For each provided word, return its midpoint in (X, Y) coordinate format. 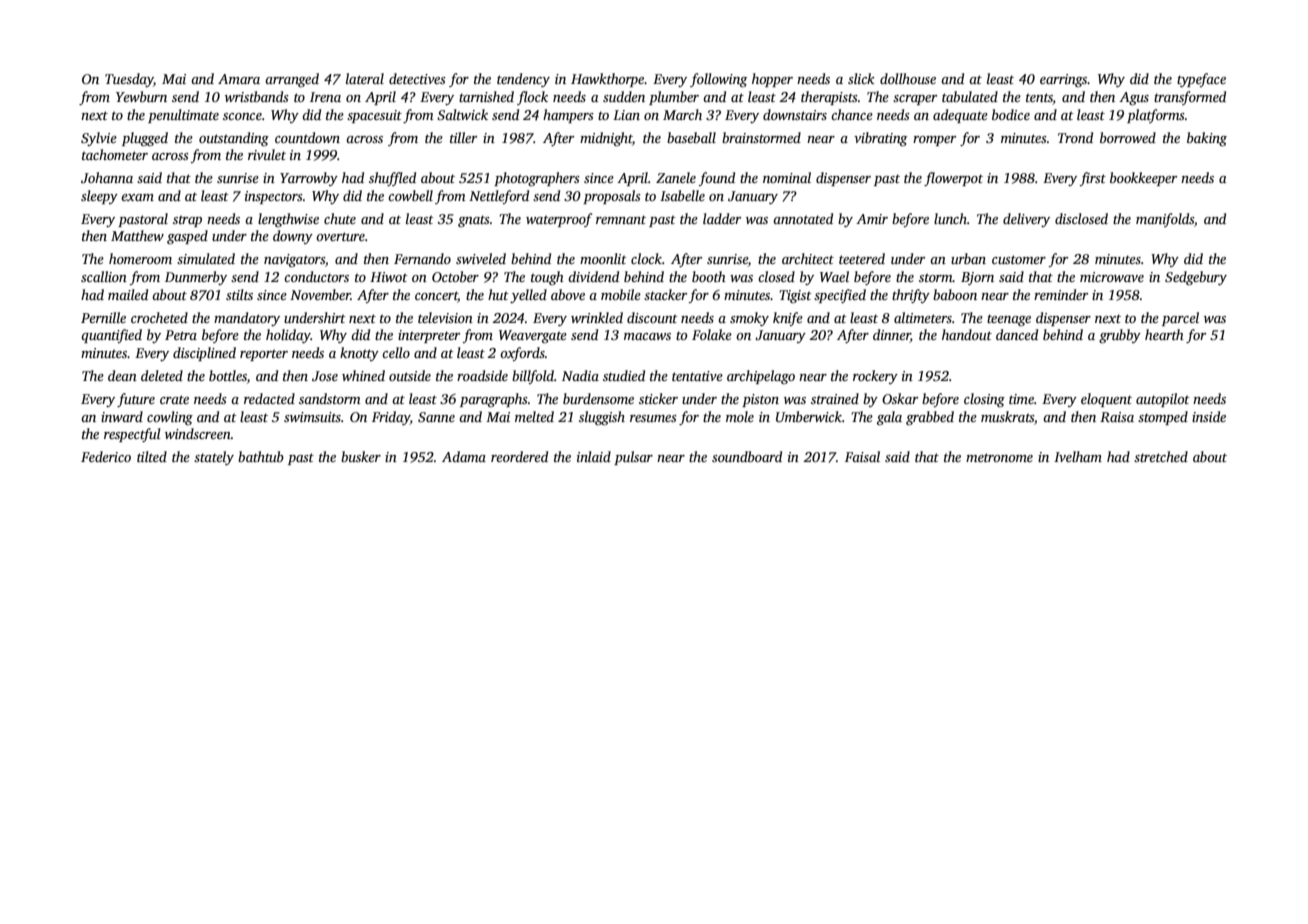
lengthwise (288, 220)
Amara (239, 79)
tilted (152, 456)
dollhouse (908, 78)
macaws (647, 336)
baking (1207, 139)
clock (646, 258)
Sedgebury (1196, 278)
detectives (417, 78)
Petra (181, 335)
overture (340, 236)
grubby (1120, 336)
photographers (537, 179)
